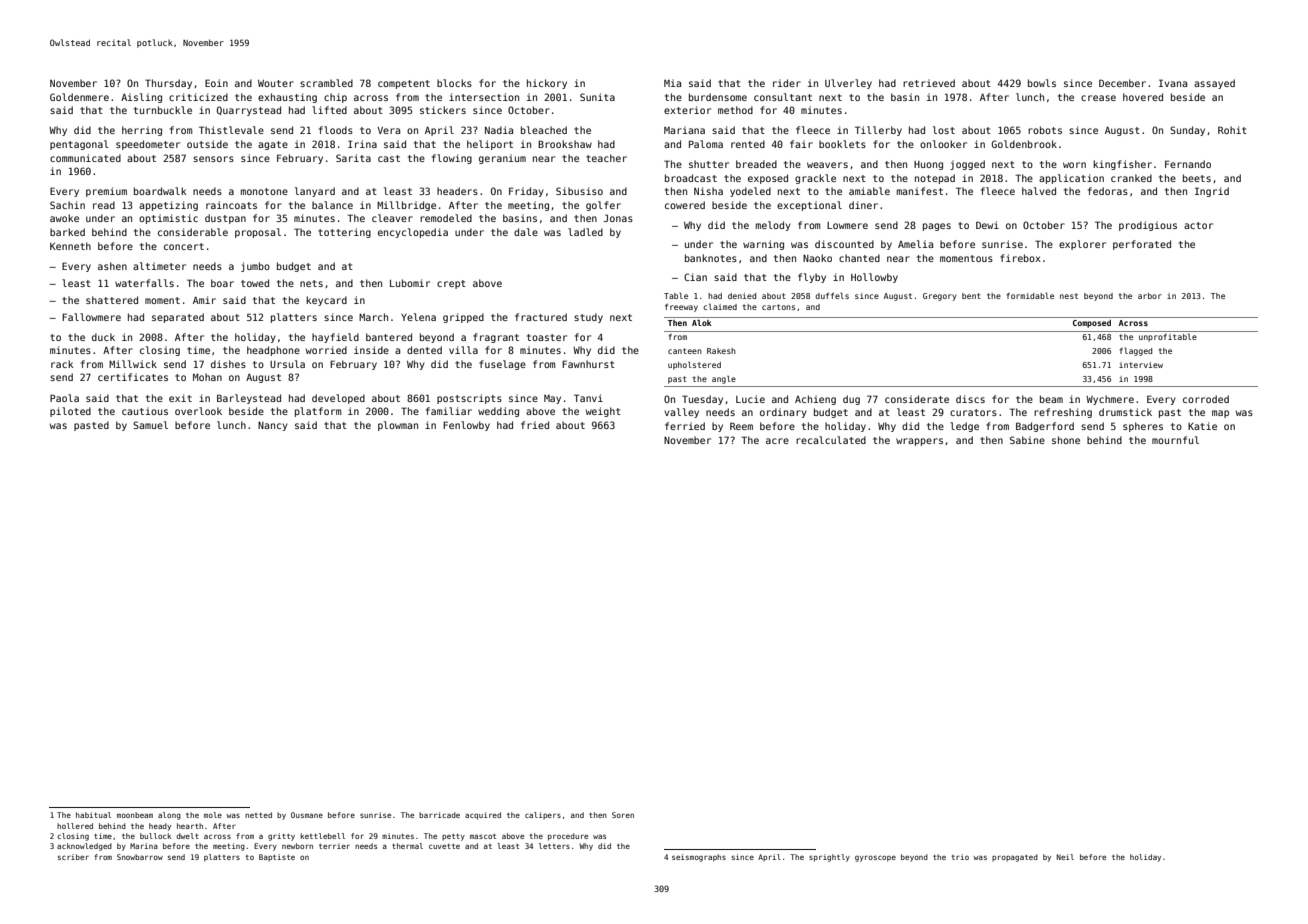 This screenshot has height=924, width=1308. I want to click on acre, so click(777, 441).
